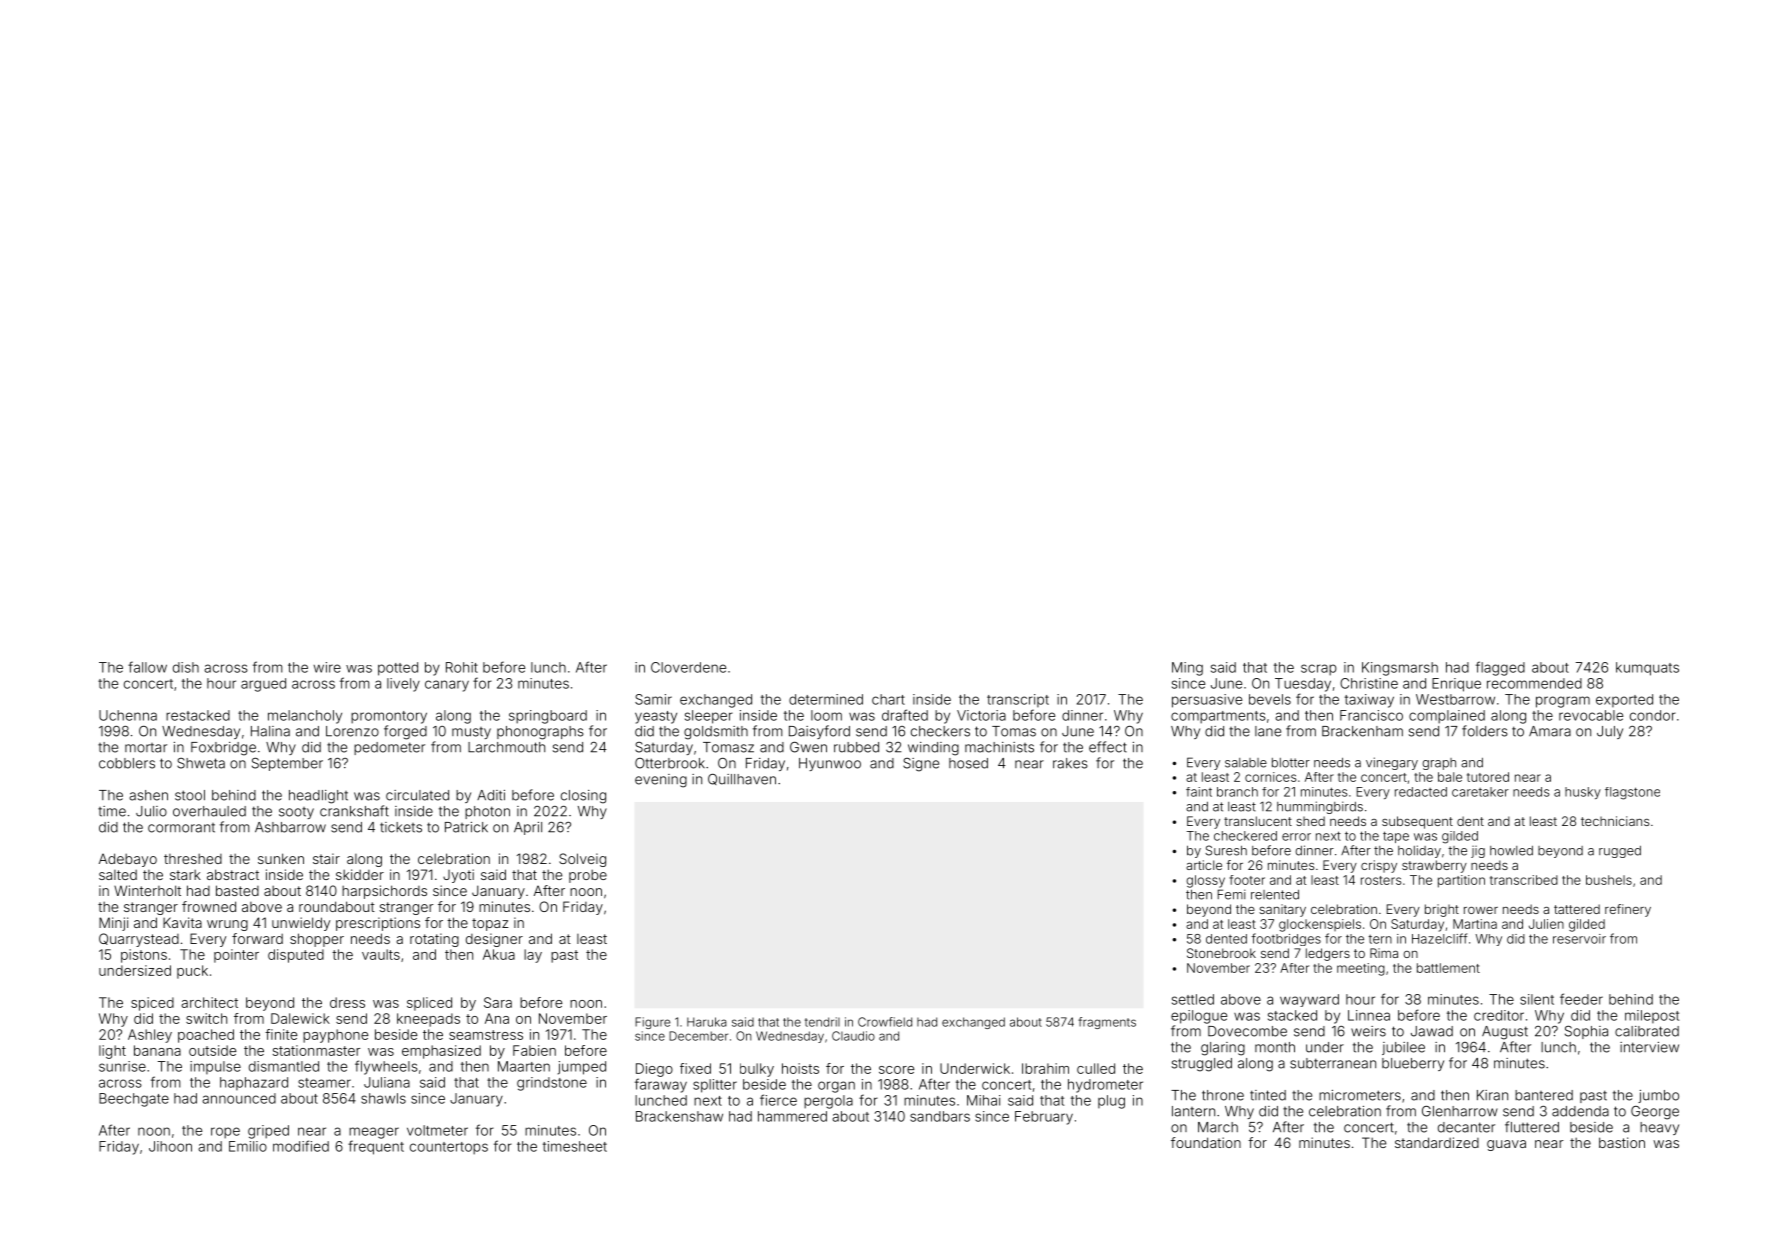  What do you see at coordinates (186, 667) in the page?
I see `dish` at bounding box center [186, 667].
